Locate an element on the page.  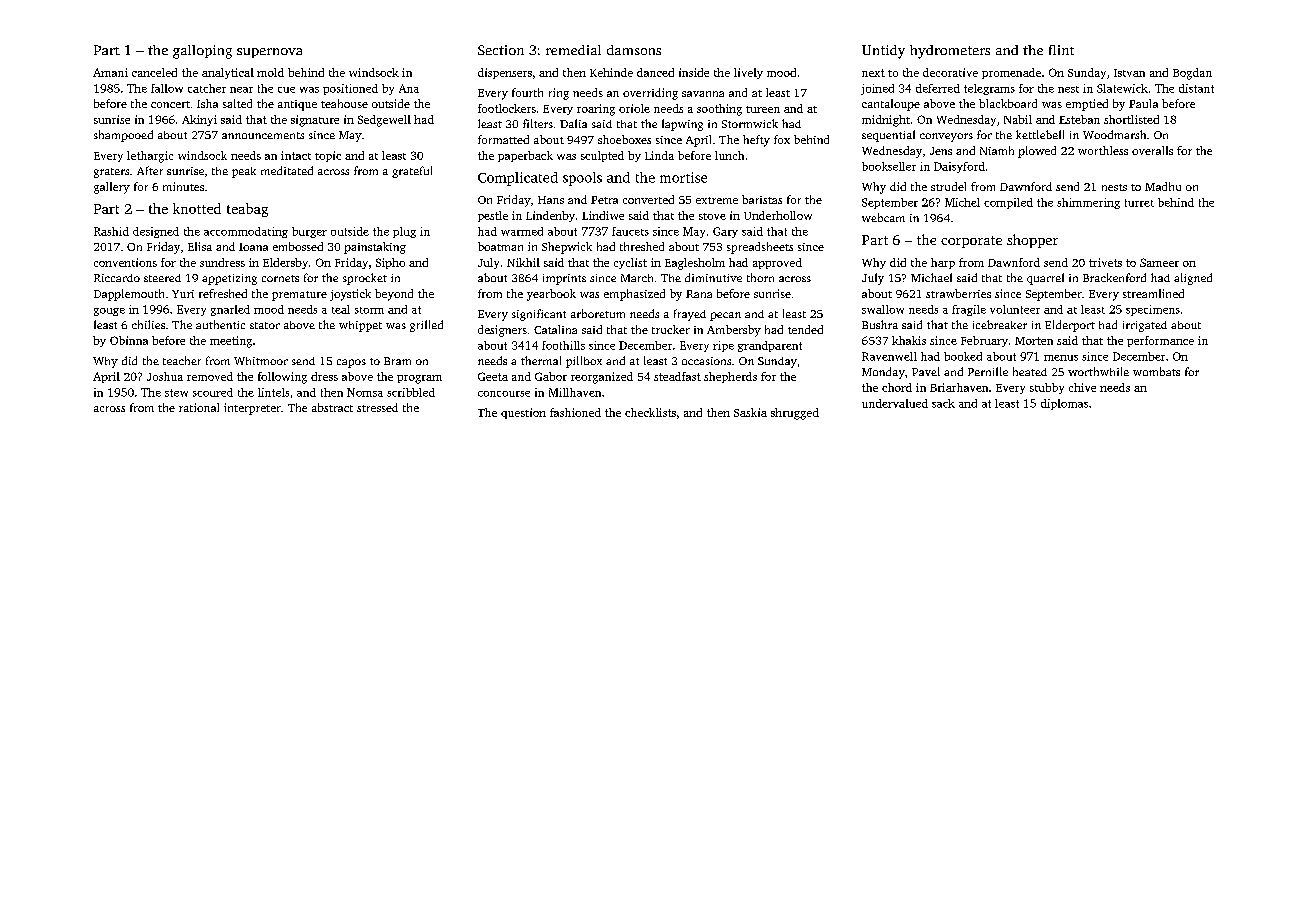
announcements is located at coordinates (263, 135).
